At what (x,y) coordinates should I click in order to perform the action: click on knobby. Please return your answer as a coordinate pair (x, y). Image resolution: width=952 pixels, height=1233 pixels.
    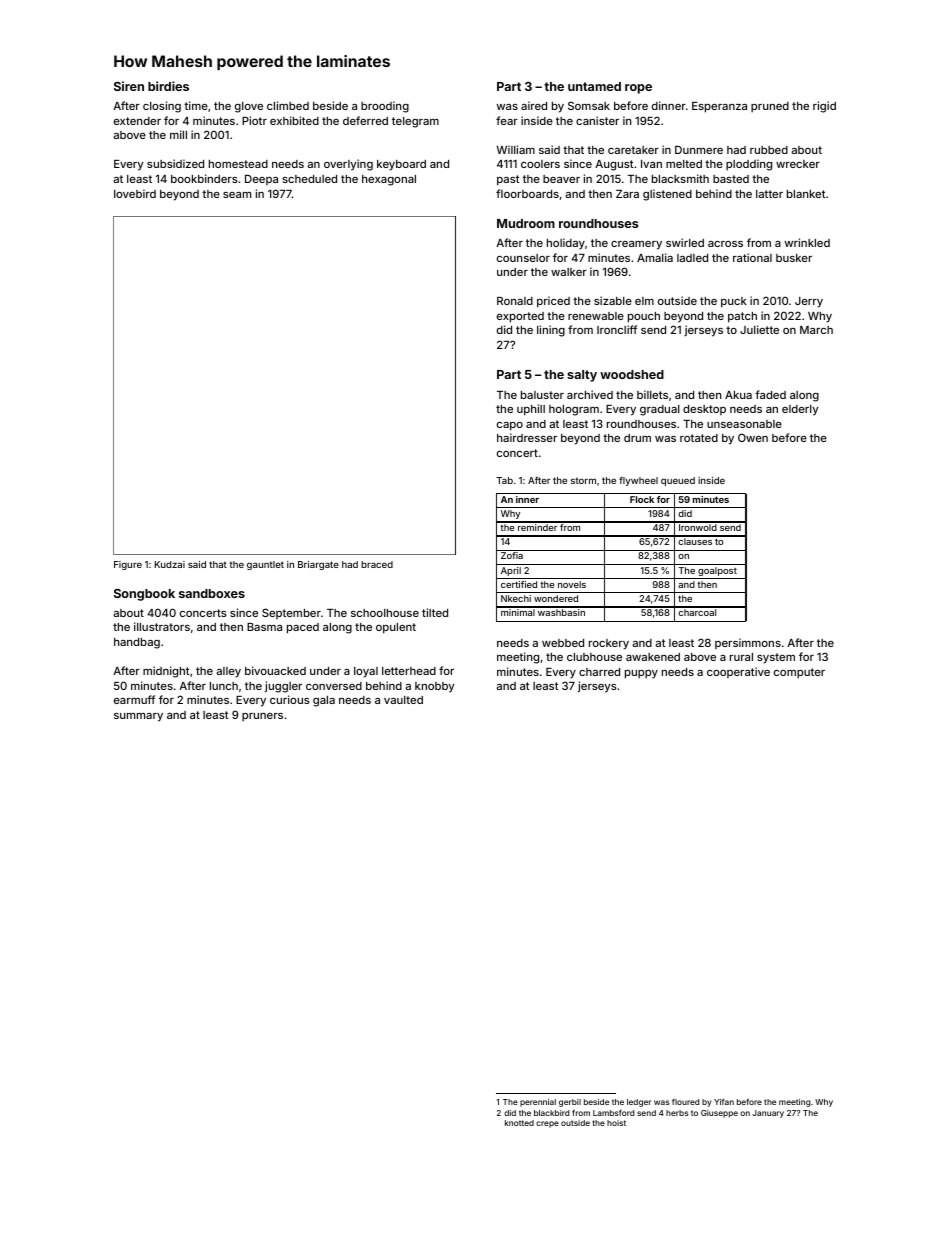
    Looking at the image, I should click on (434, 687).
